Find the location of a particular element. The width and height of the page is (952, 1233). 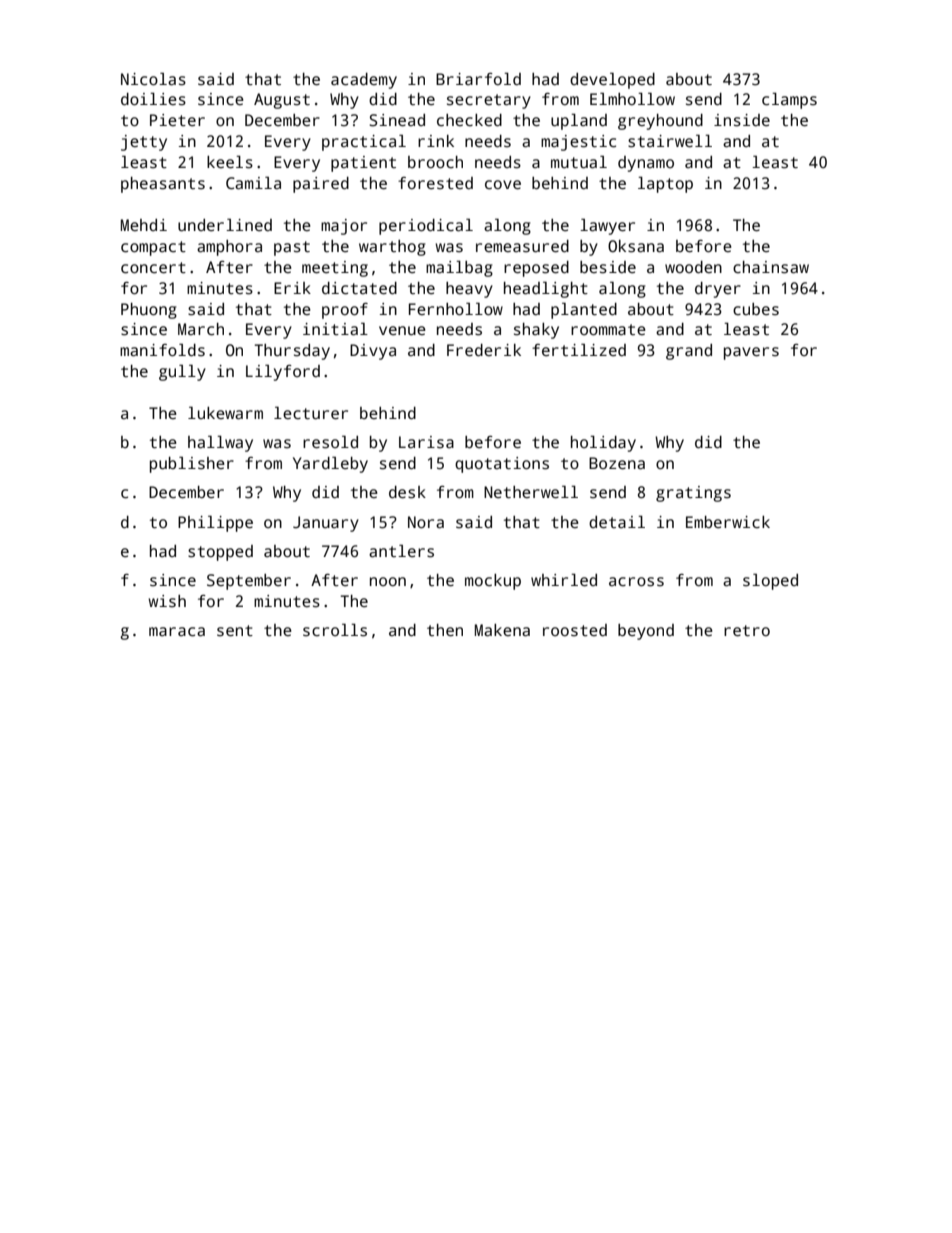

keels is located at coordinates (230, 162).
